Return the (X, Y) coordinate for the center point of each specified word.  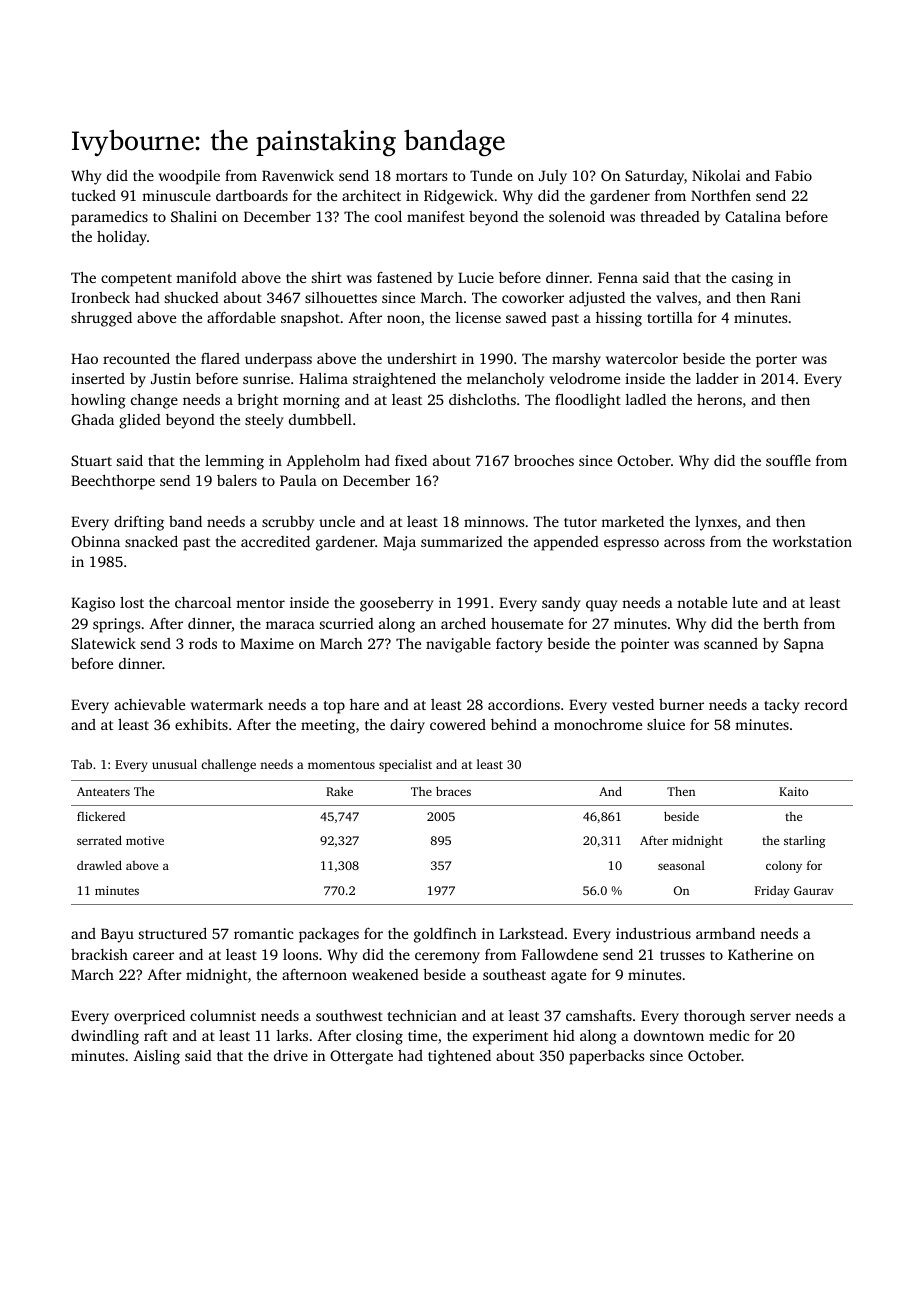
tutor (580, 522)
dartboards (252, 195)
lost (132, 602)
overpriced (149, 1017)
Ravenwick (298, 175)
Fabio (793, 175)
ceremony (447, 958)
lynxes (716, 523)
